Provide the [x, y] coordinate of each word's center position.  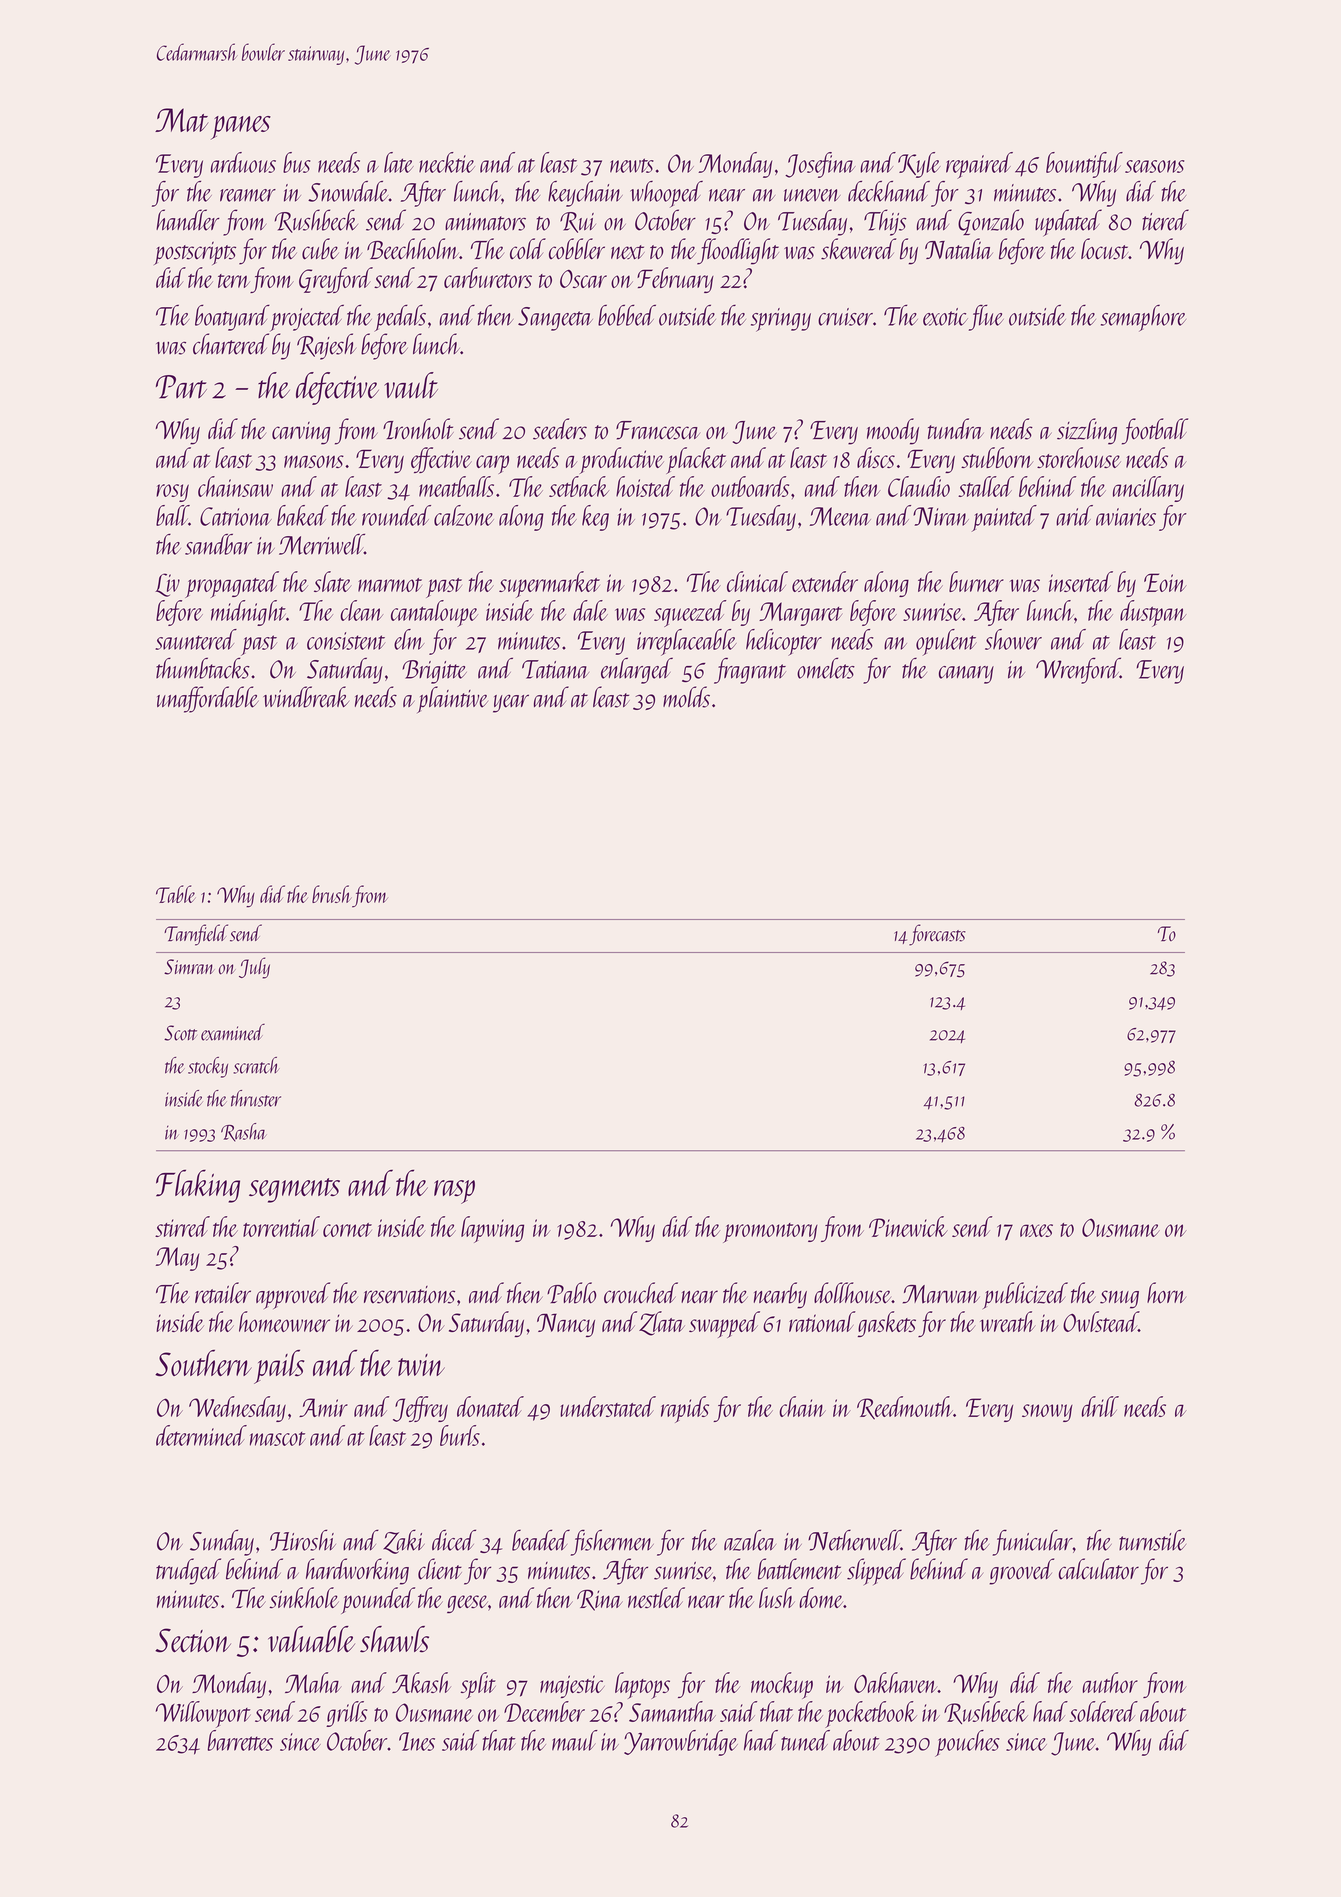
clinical [757, 581]
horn [1166, 1292]
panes [241, 128]
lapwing [492, 1229]
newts [632, 165]
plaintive [452, 699]
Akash [421, 1682]
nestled [656, 1597]
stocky [208, 1067]
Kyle [919, 165]
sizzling [1087, 431]
